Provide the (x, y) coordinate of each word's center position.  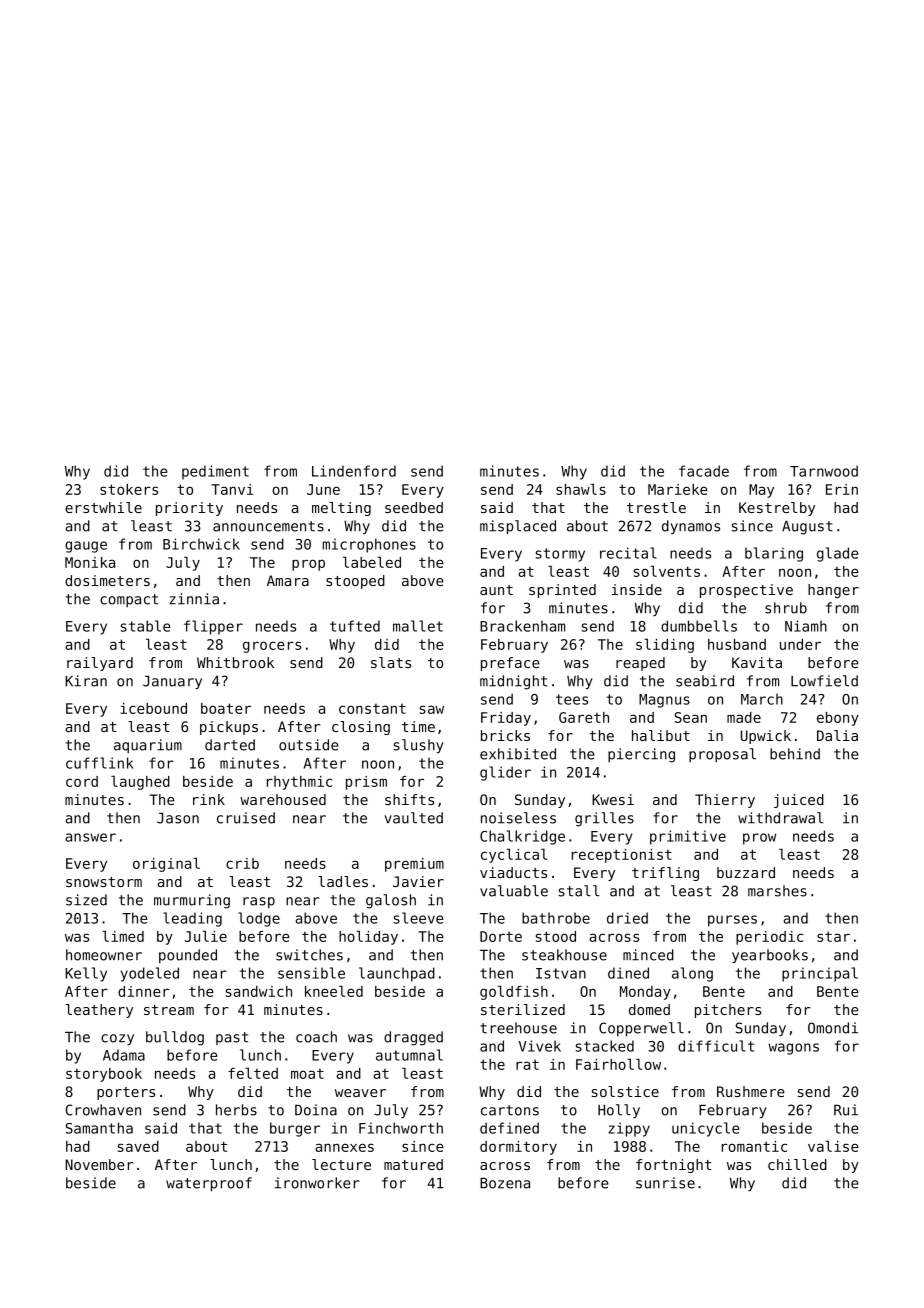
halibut (661, 735)
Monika (90, 562)
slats (391, 662)
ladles (343, 881)
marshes (777, 891)
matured (413, 1164)
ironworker (317, 1183)
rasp (259, 902)
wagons (793, 1049)
